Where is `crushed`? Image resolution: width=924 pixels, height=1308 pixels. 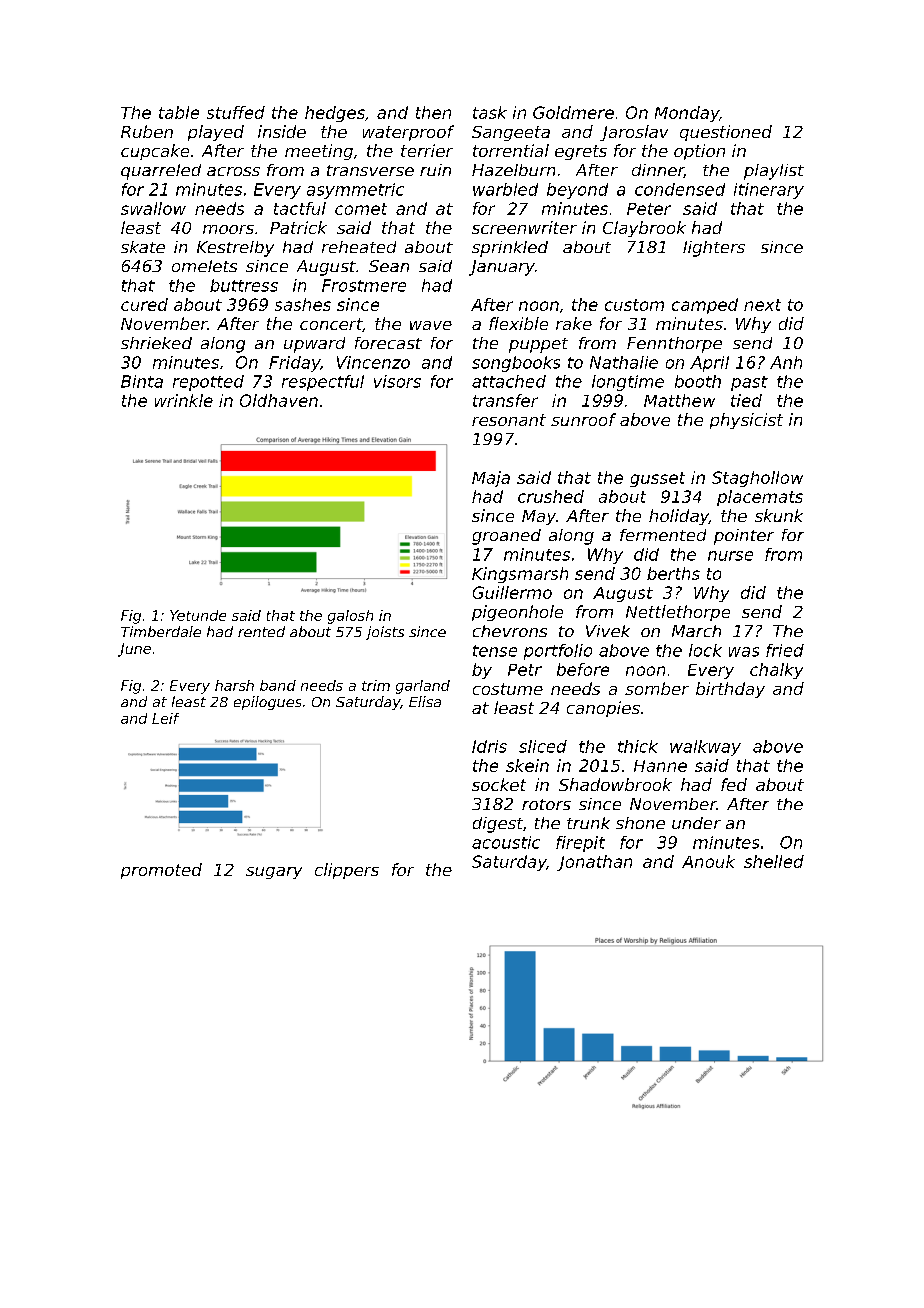 crushed is located at coordinates (551, 496).
